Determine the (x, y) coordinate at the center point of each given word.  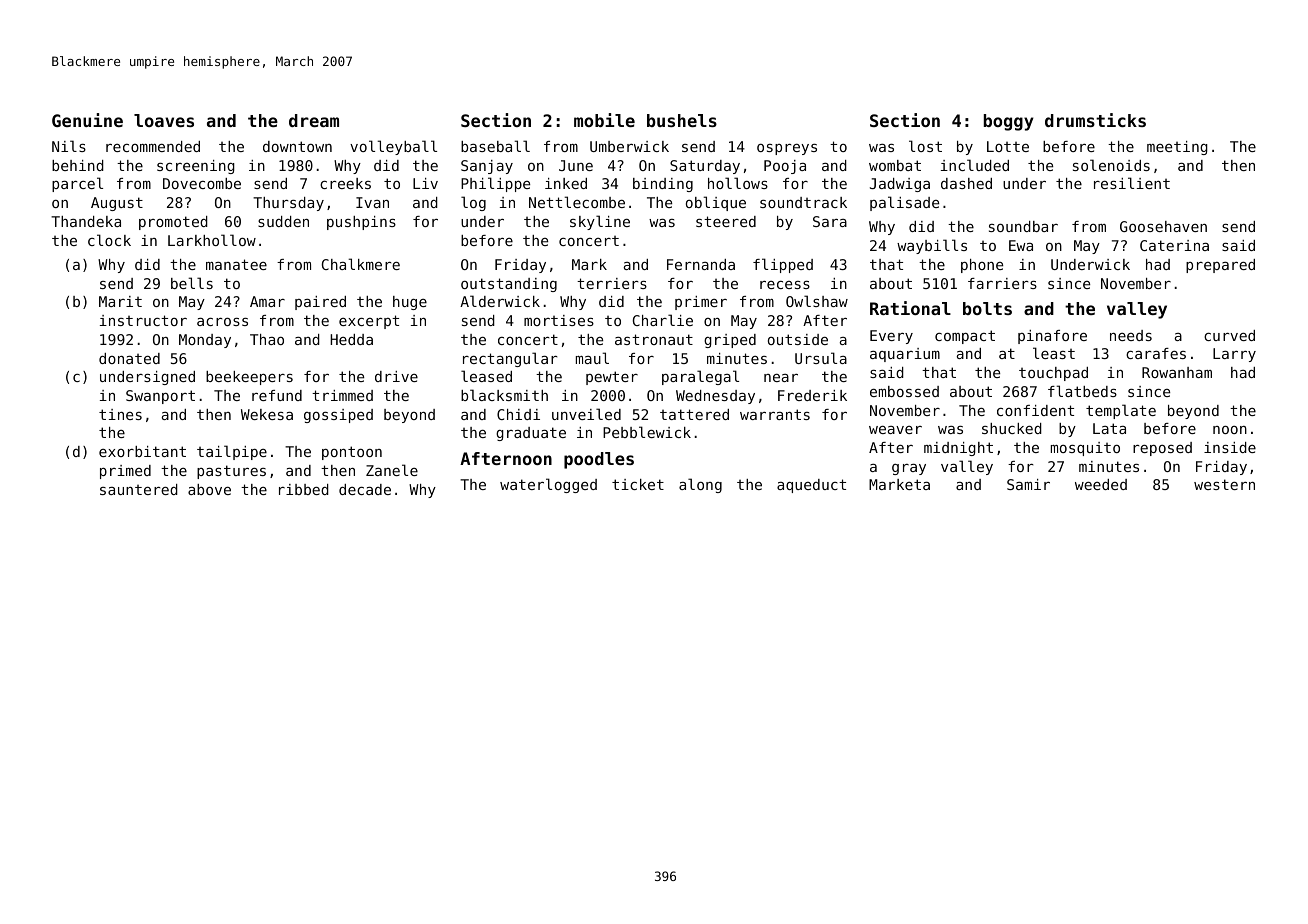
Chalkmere (361, 264)
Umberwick (629, 146)
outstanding (509, 285)
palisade (904, 203)
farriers (1002, 283)
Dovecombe (202, 183)
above (209, 489)
